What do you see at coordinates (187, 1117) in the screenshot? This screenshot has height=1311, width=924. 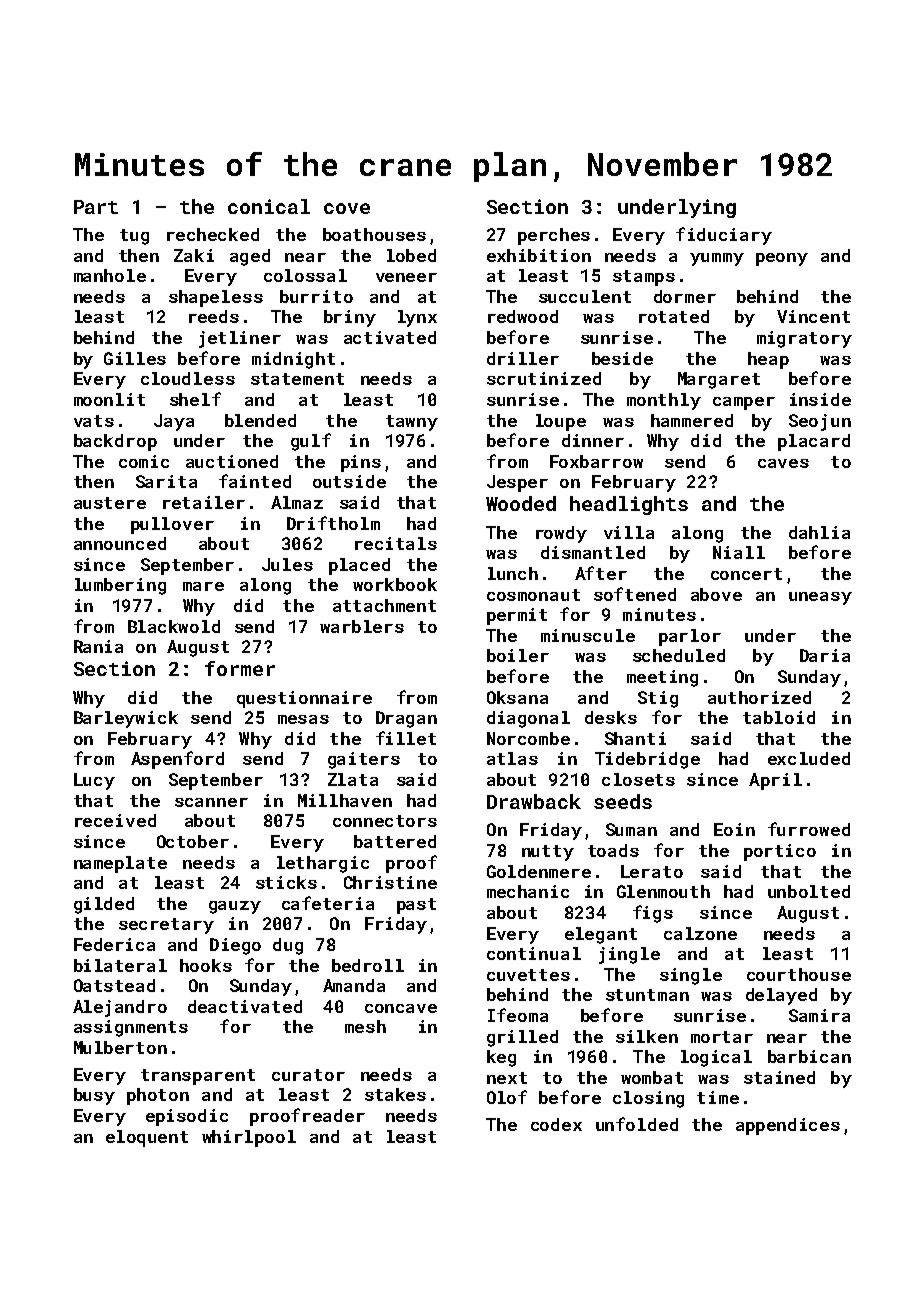 I see `episodic` at bounding box center [187, 1117].
